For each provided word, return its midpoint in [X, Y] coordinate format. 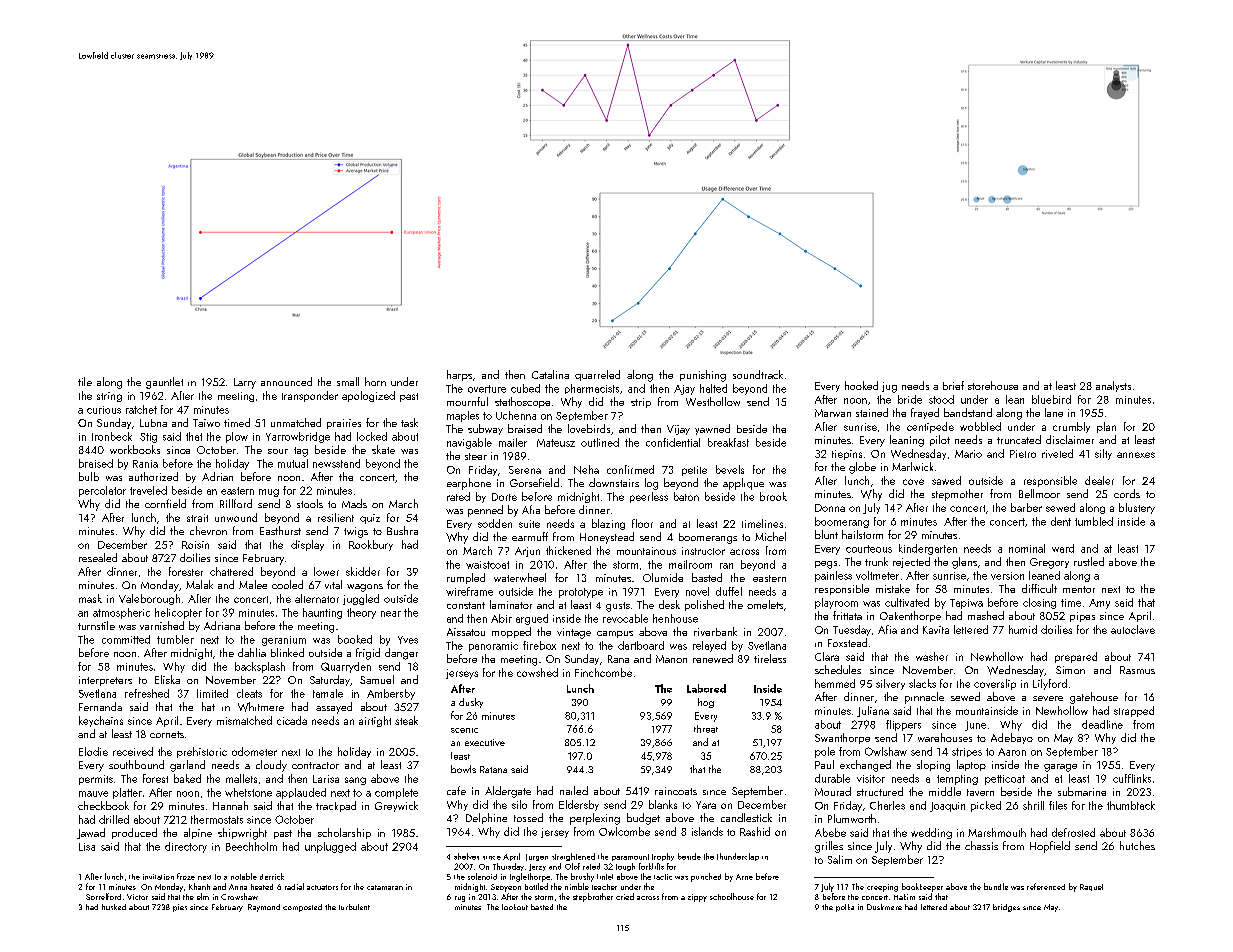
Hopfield [1050, 847]
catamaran [385, 887]
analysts [1113, 386]
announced [286, 381]
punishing [703, 376]
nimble [577, 886]
